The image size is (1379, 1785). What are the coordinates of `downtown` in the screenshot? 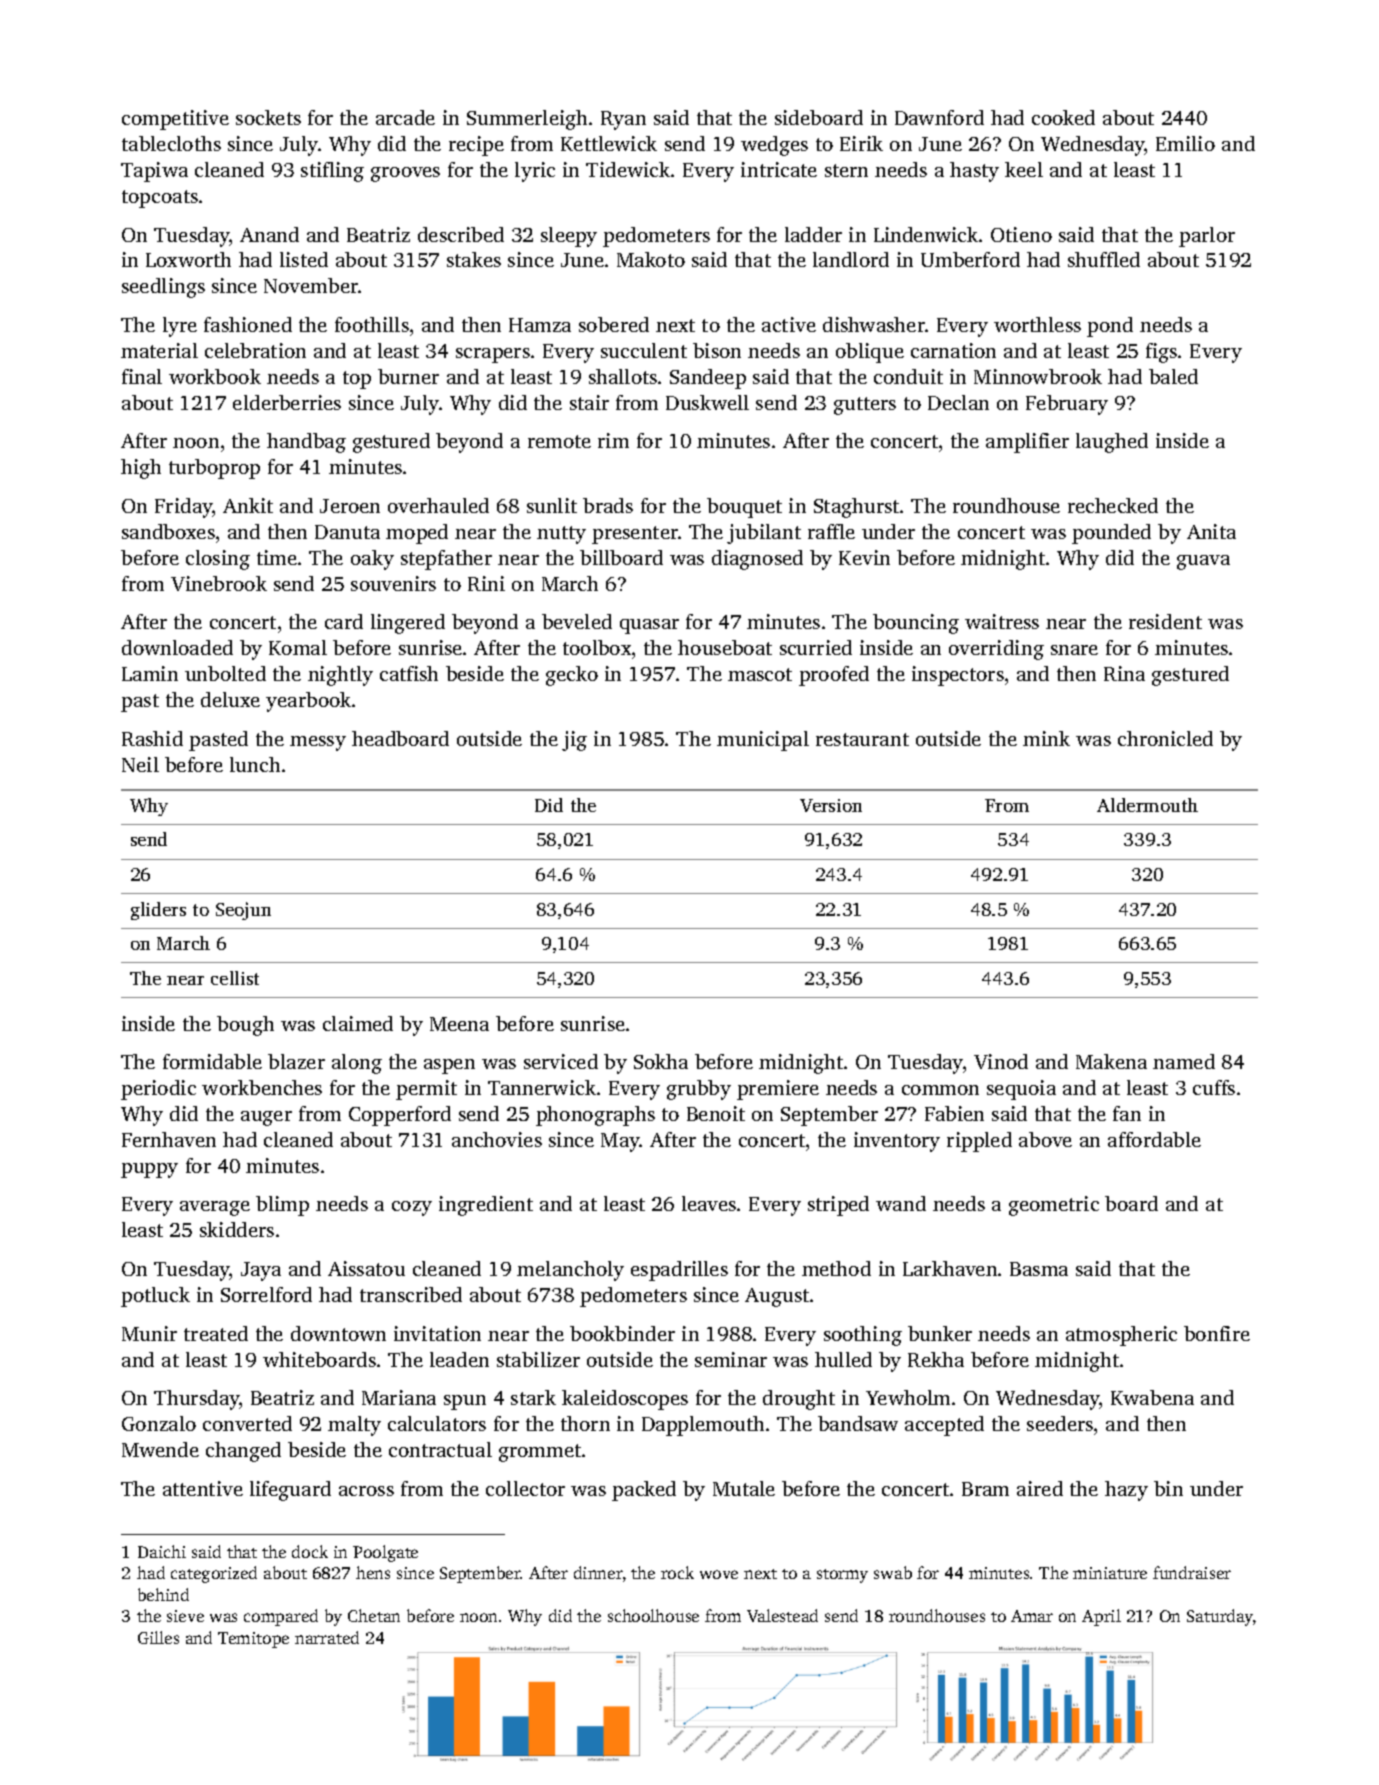 It's located at (338, 1333).
